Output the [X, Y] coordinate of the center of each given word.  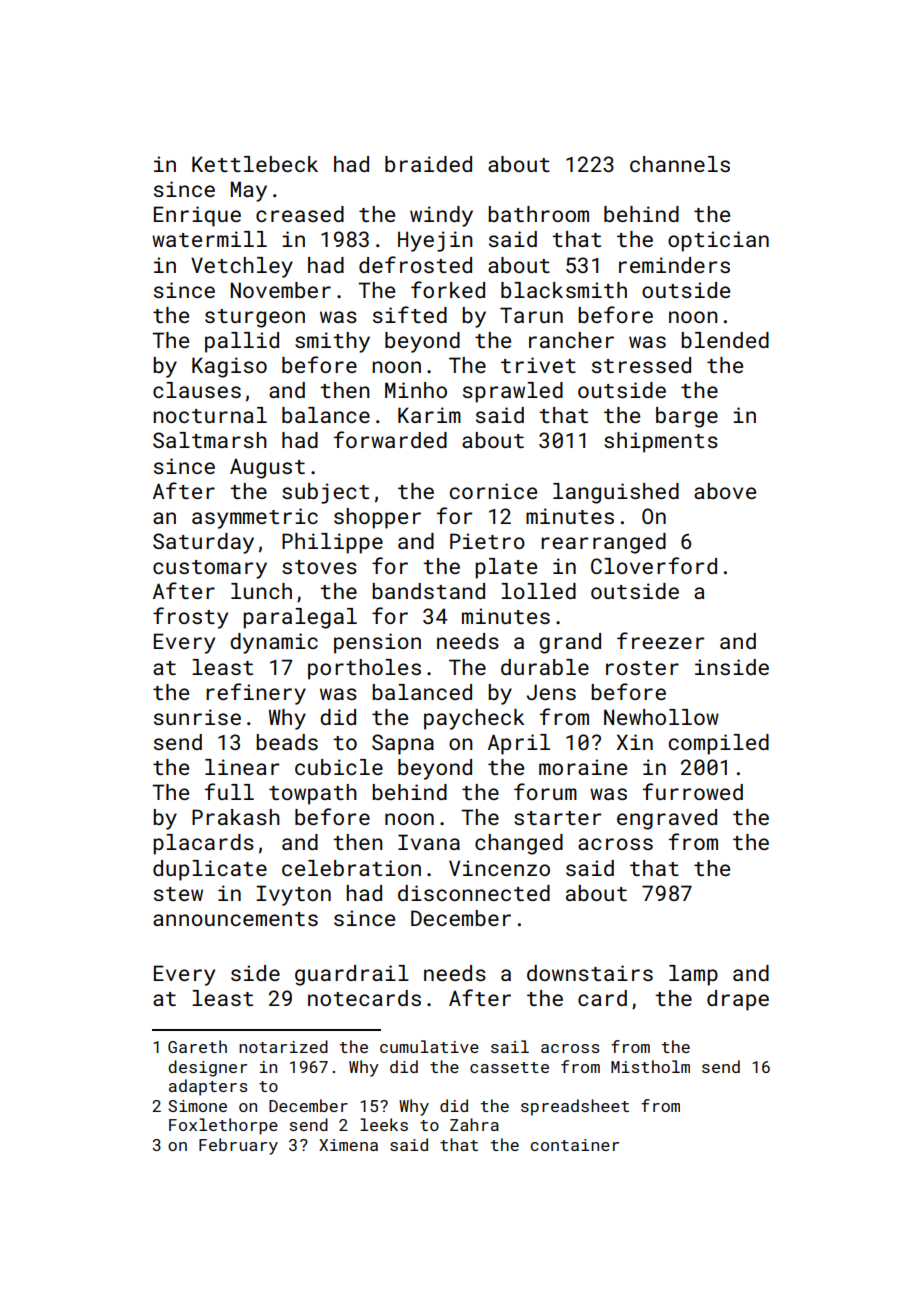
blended [725, 340]
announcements [235, 919]
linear [242, 767]
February [238, 1146]
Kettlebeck [255, 164]
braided [428, 164]
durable [545, 667]
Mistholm [650, 1066]
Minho [416, 390]
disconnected [474, 893]
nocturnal [210, 415]
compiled [719, 744]
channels [680, 164]
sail [510, 1046]
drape [738, 1000]
